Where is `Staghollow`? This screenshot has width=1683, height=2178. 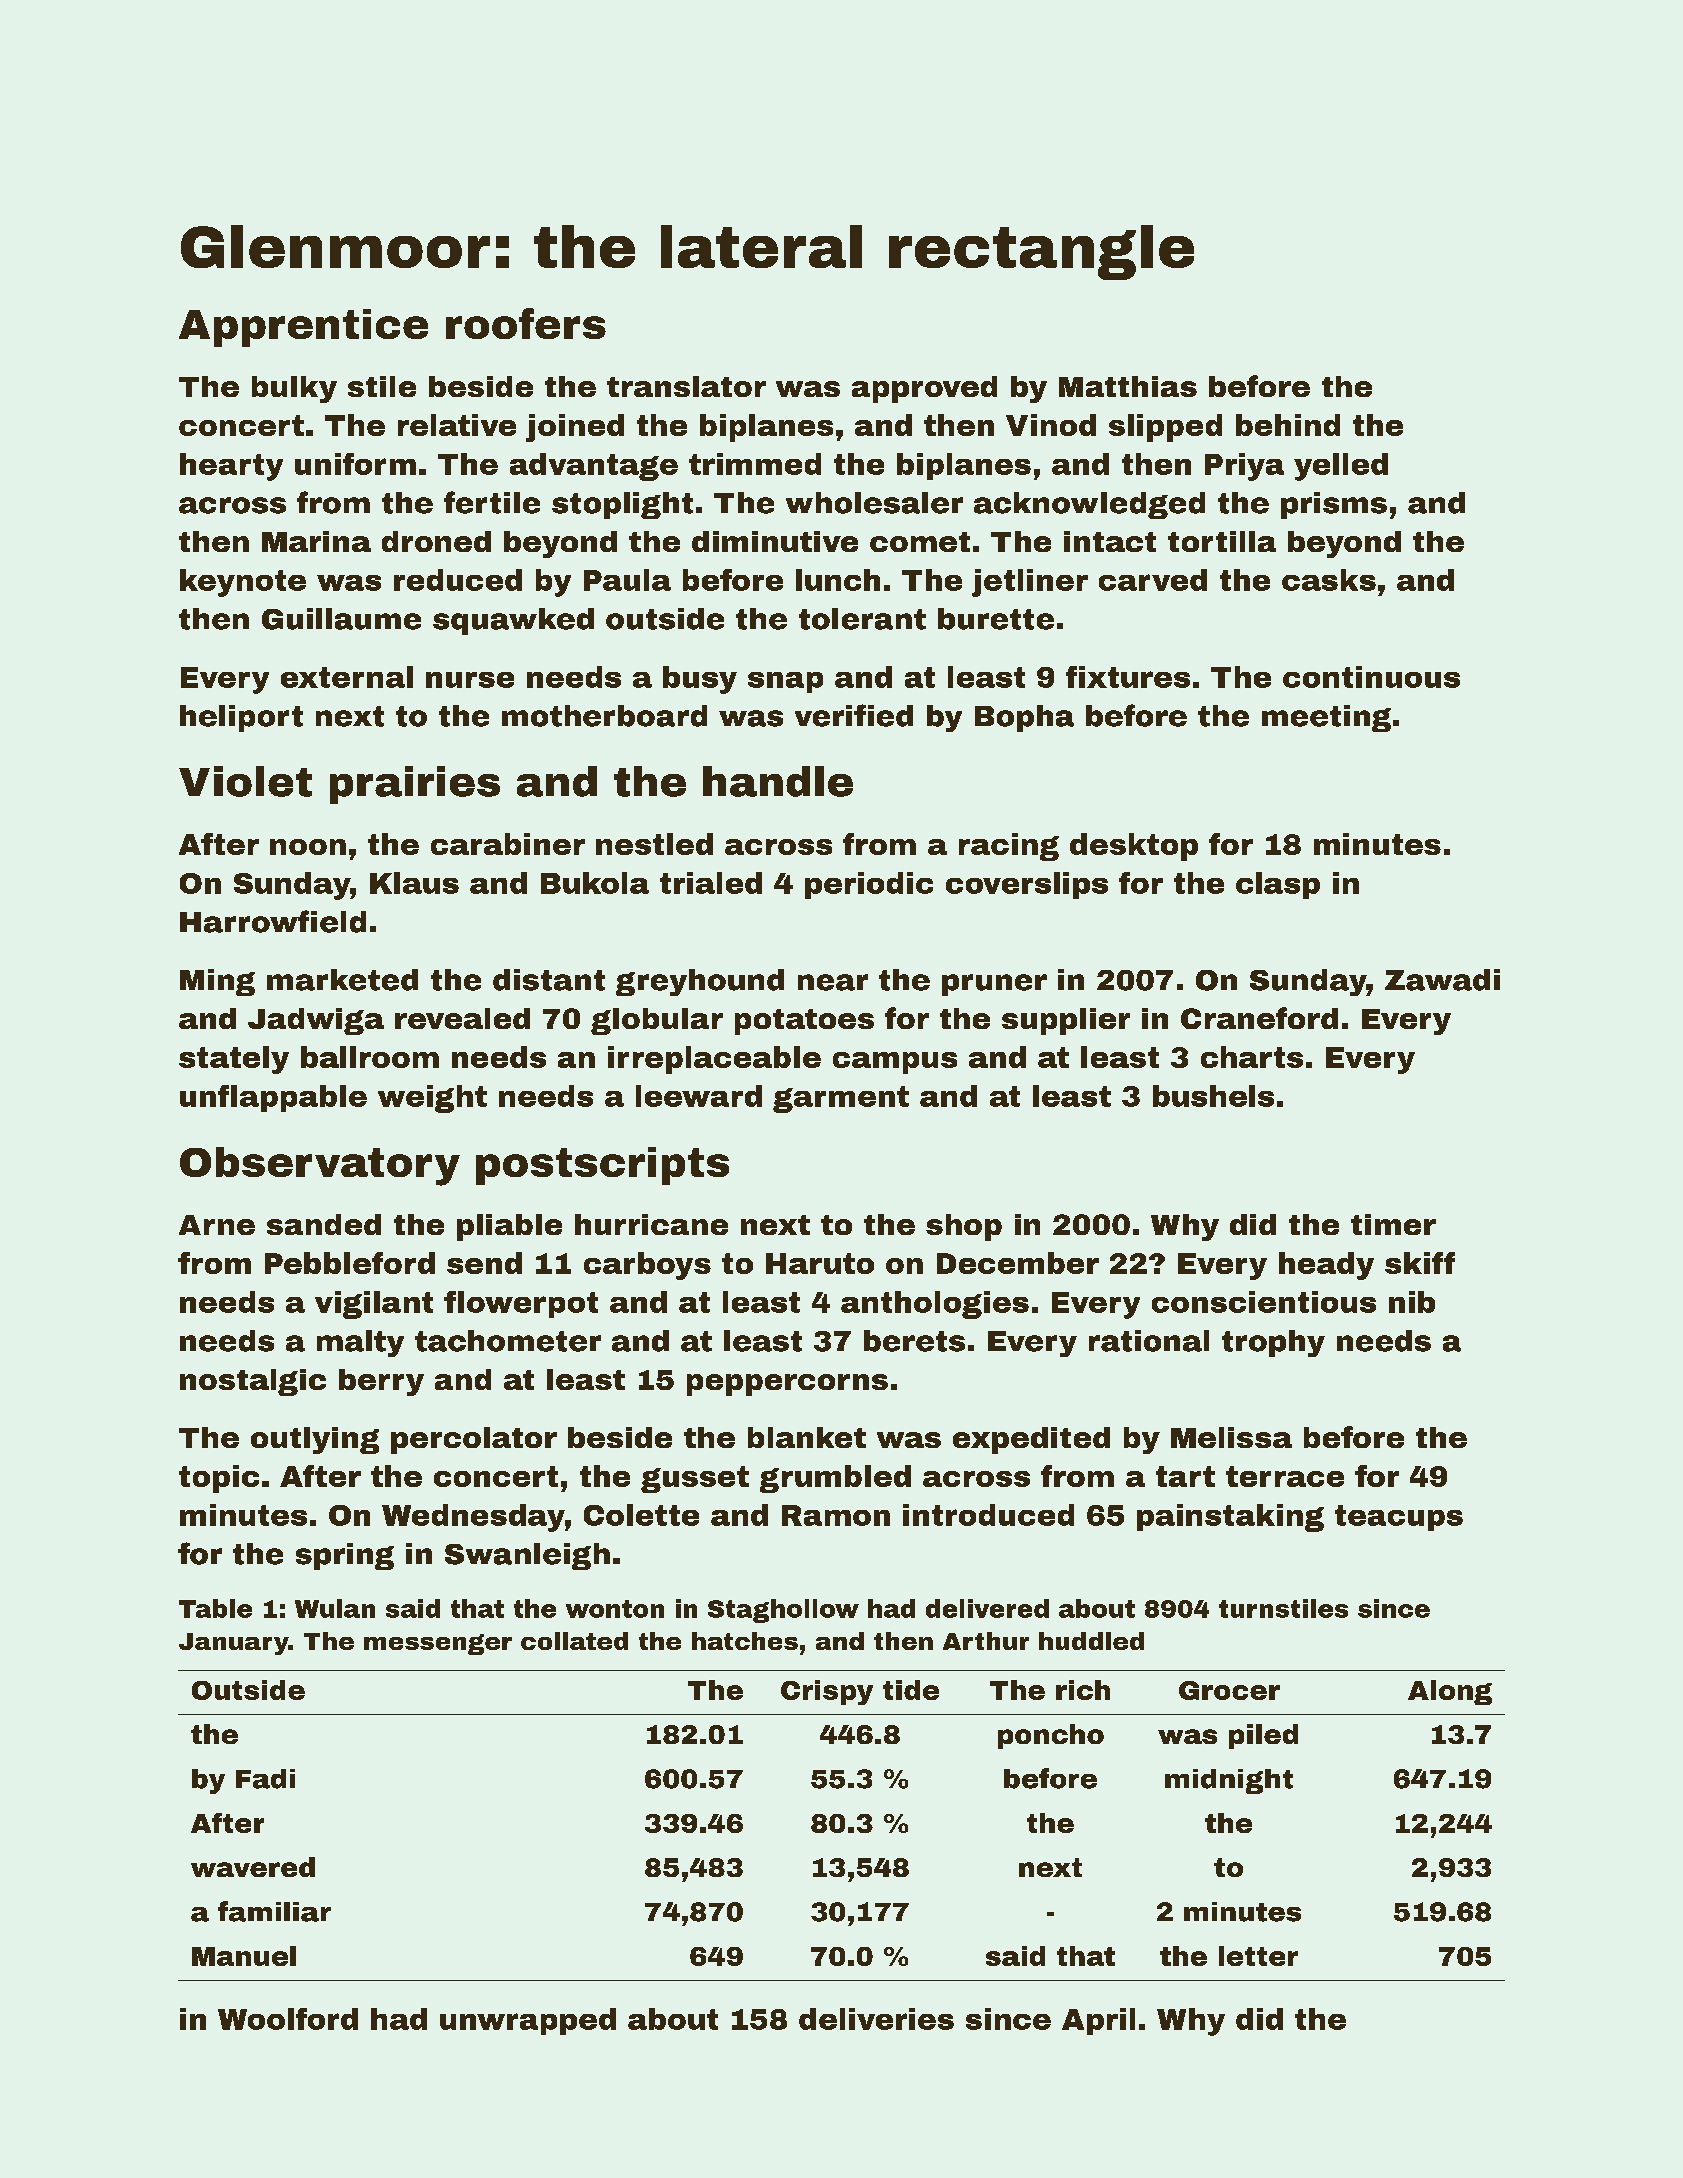
Staghollow is located at coordinates (783, 1611).
